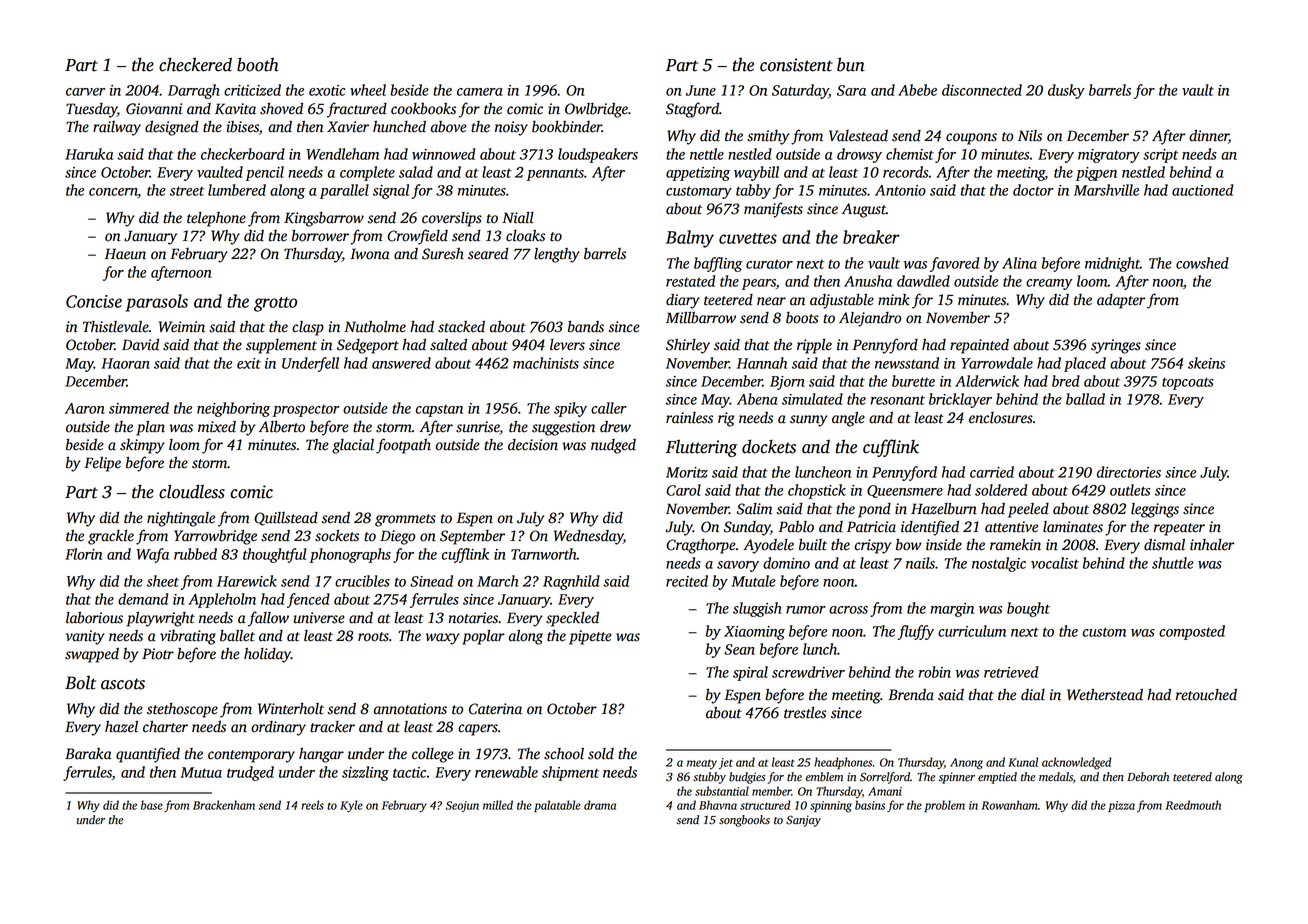 The width and height of the screenshot is (1308, 924). I want to click on shuttle, so click(1173, 563).
